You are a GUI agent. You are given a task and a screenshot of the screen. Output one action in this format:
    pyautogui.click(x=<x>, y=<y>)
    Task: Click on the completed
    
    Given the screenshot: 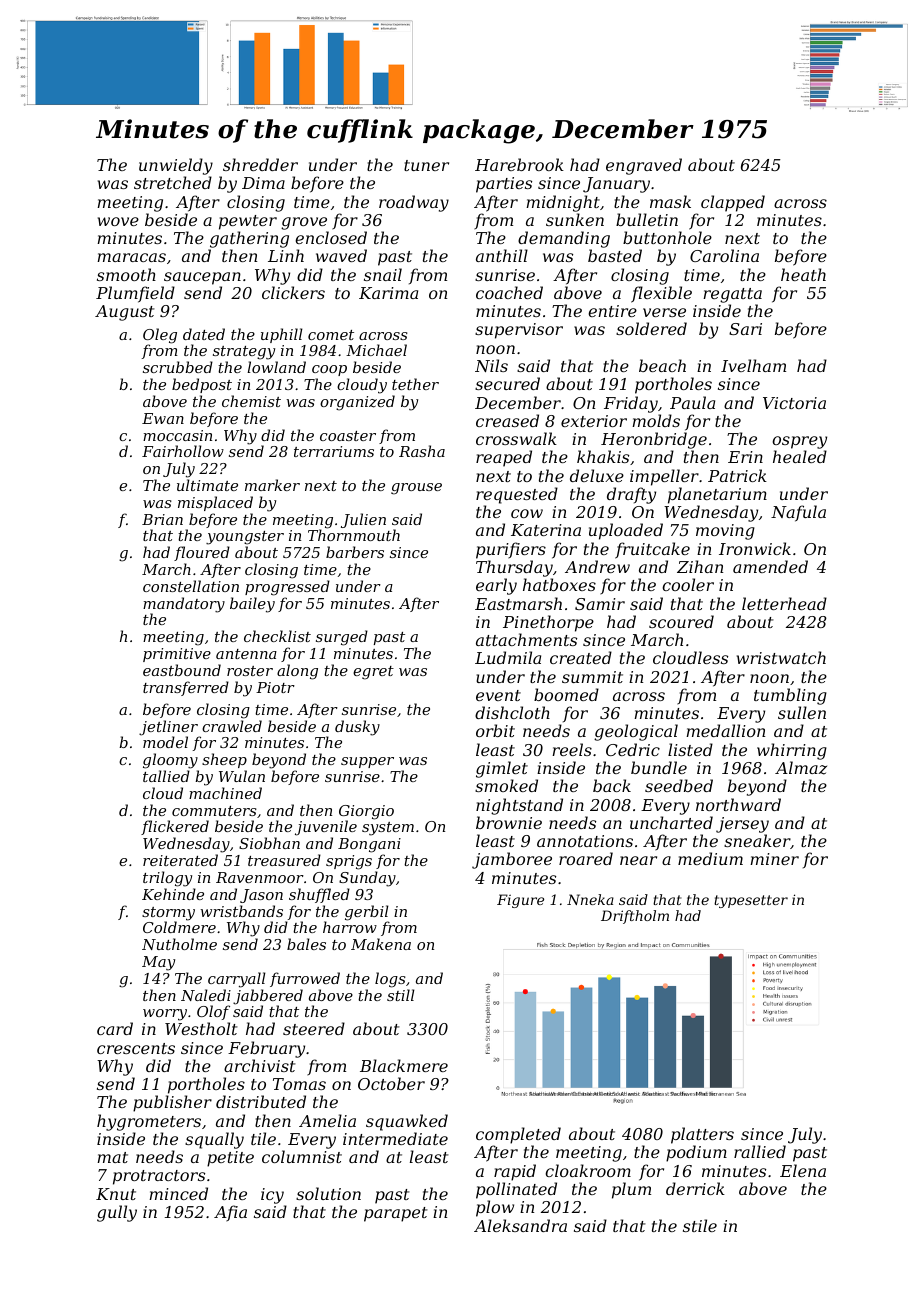 What is the action you would take?
    pyautogui.click(x=518, y=1135)
